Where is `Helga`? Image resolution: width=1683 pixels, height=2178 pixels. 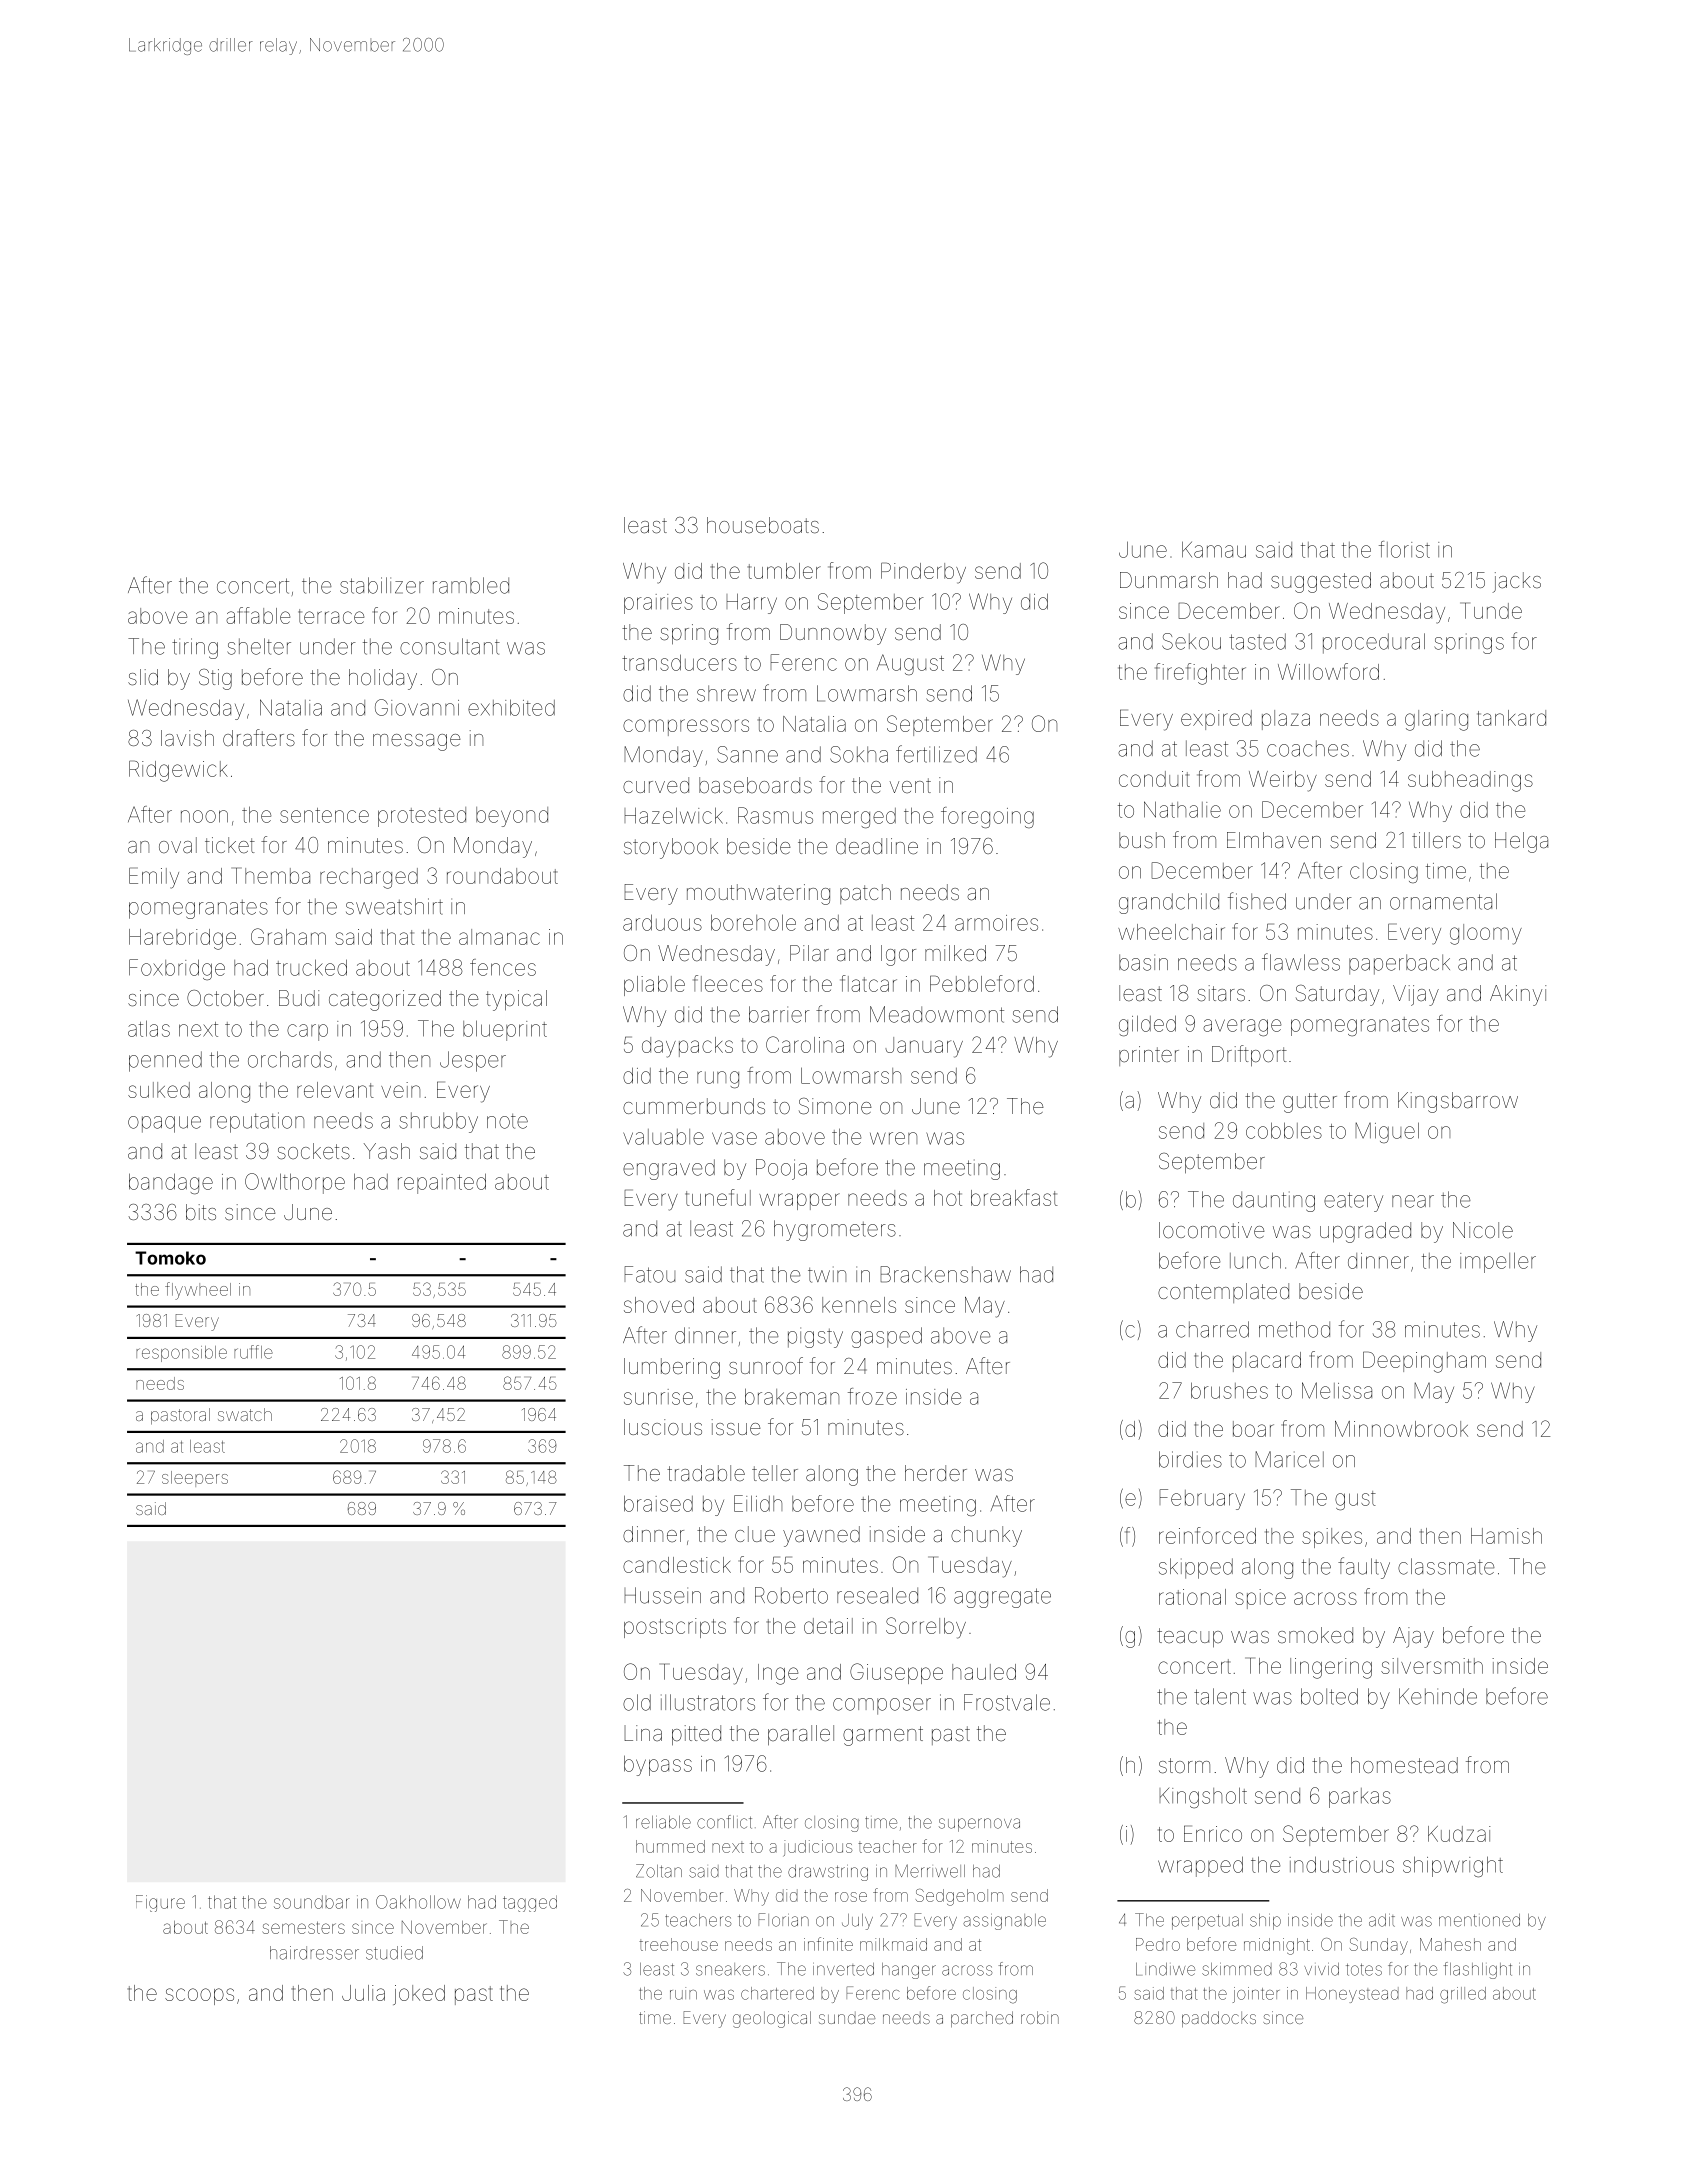
Helga is located at coordinates (1521, 842).
